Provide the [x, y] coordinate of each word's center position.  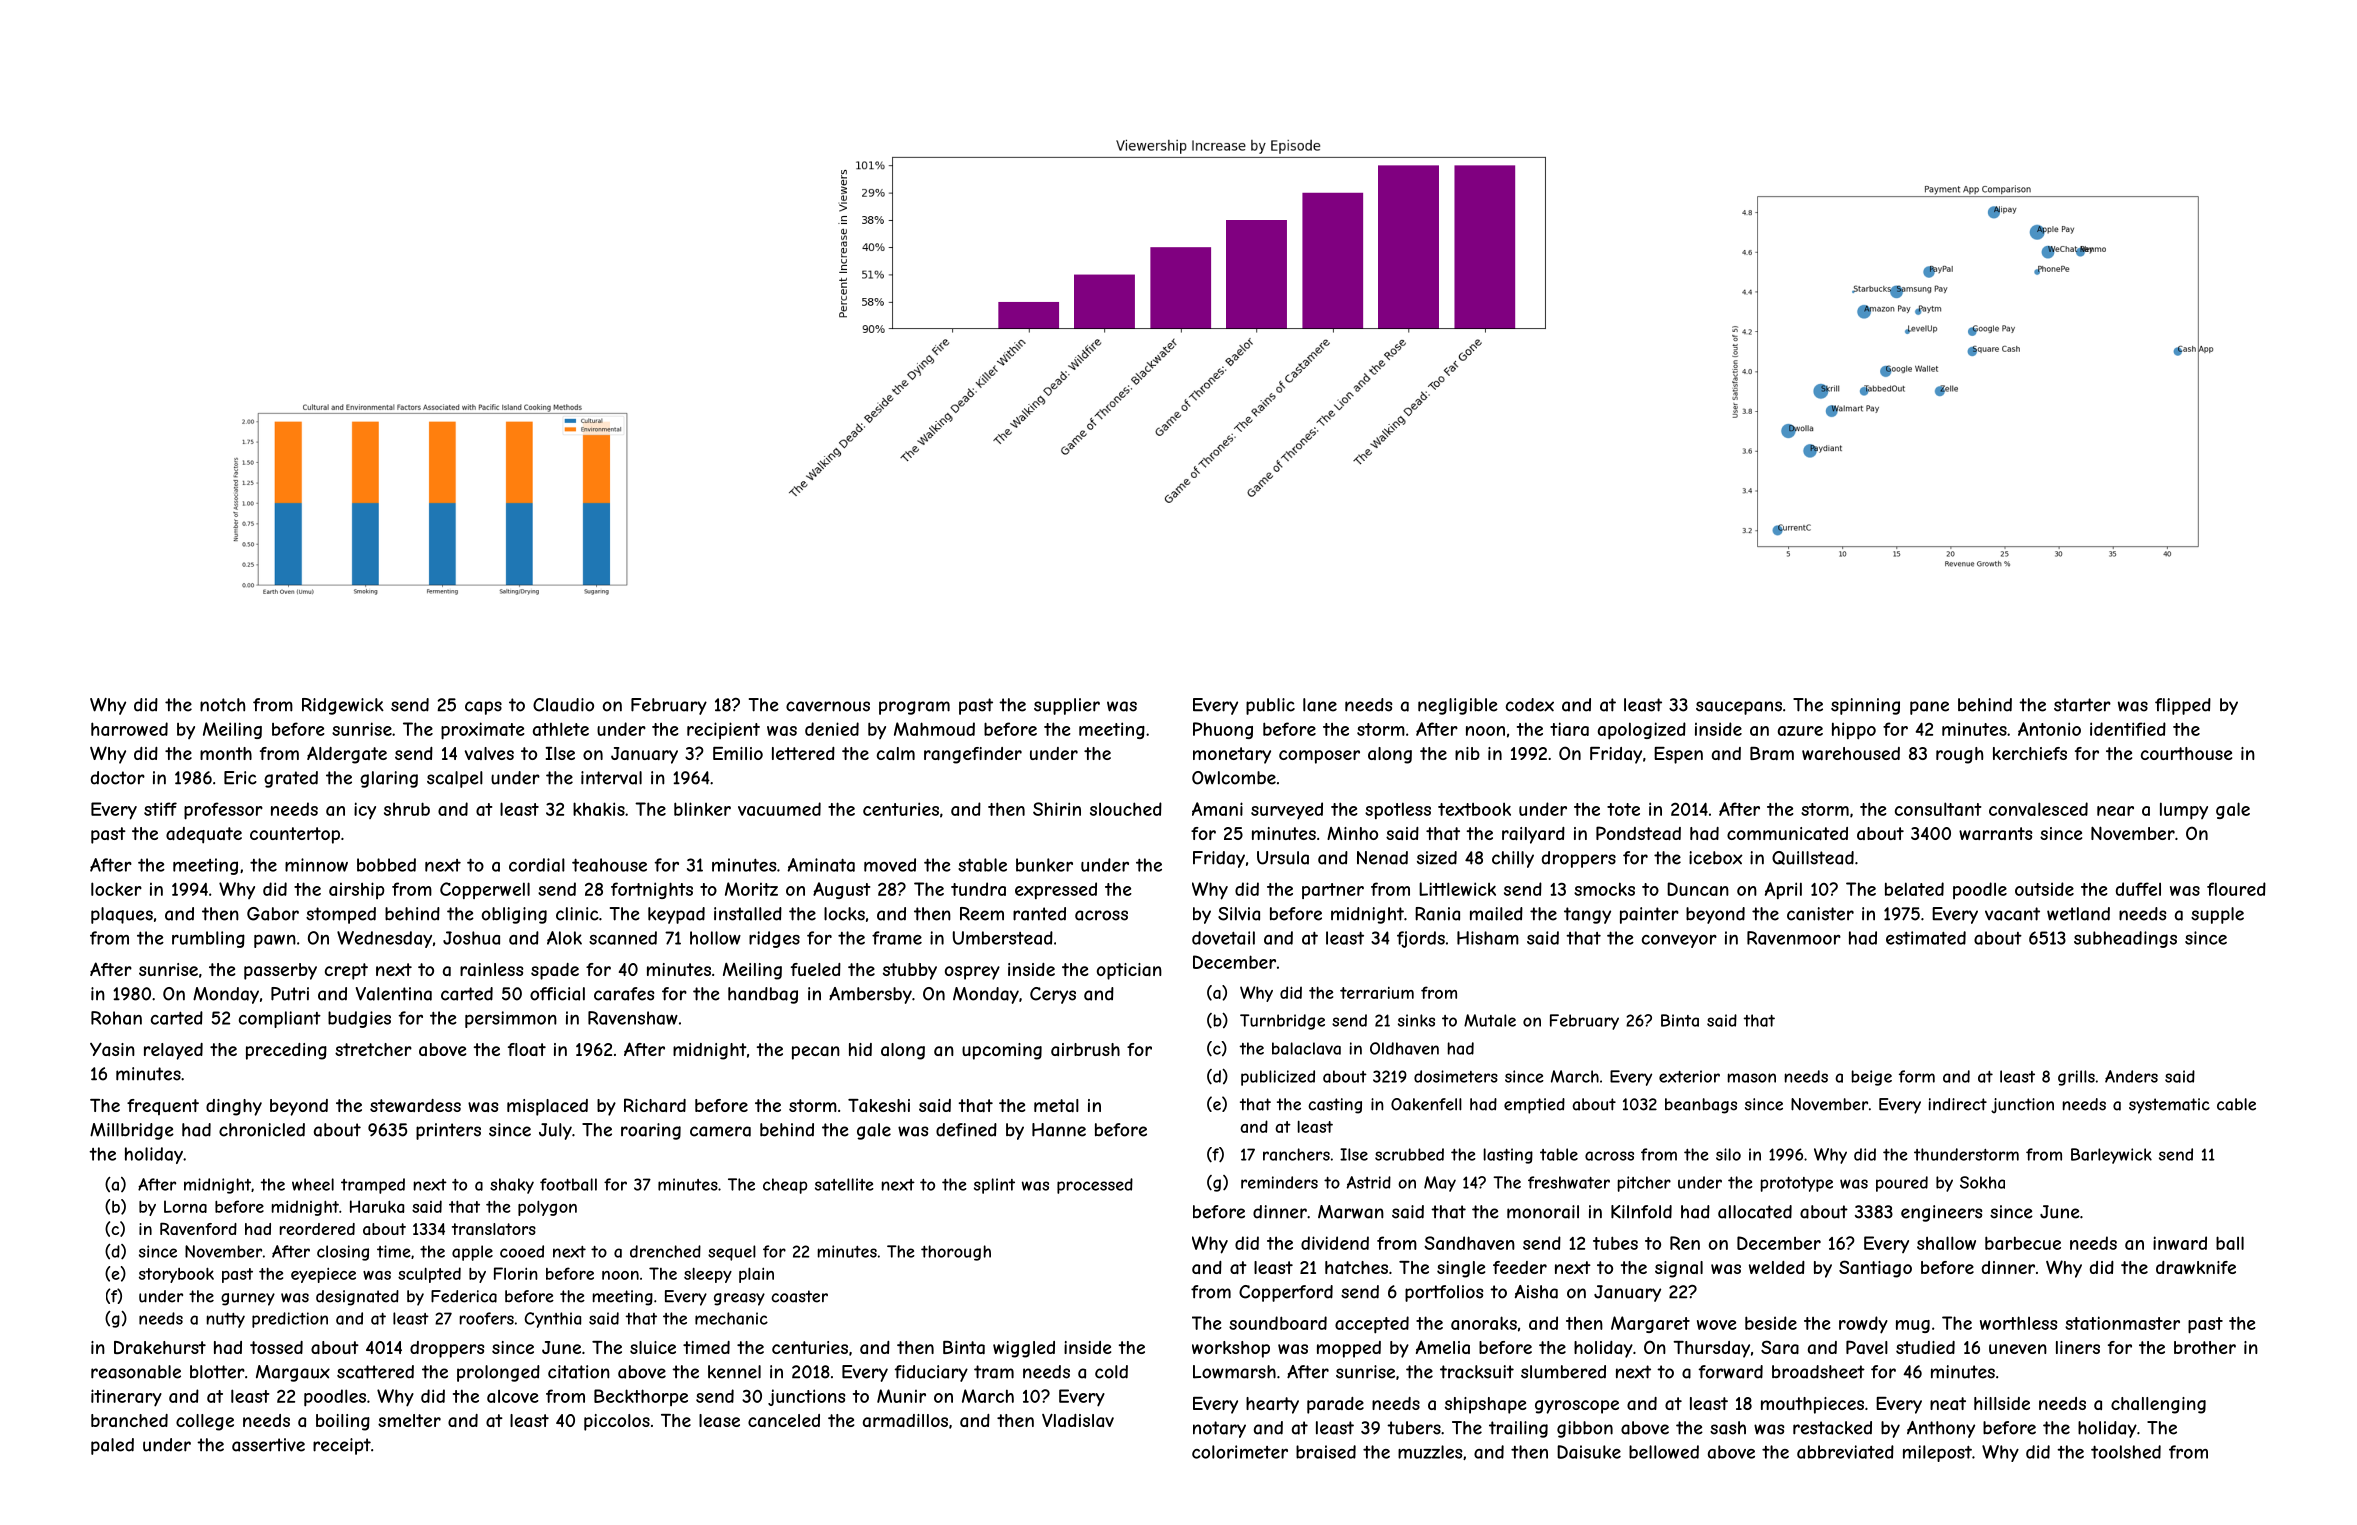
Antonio [2049, 729]
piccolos [617, 1422]
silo [1728, 1154]
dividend [1335, 1243]
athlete [561, 729]
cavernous [828, 706]
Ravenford [198, 1228]
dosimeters [1456, 1076]
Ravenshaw [633, 1018]
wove [1717, 1325]
